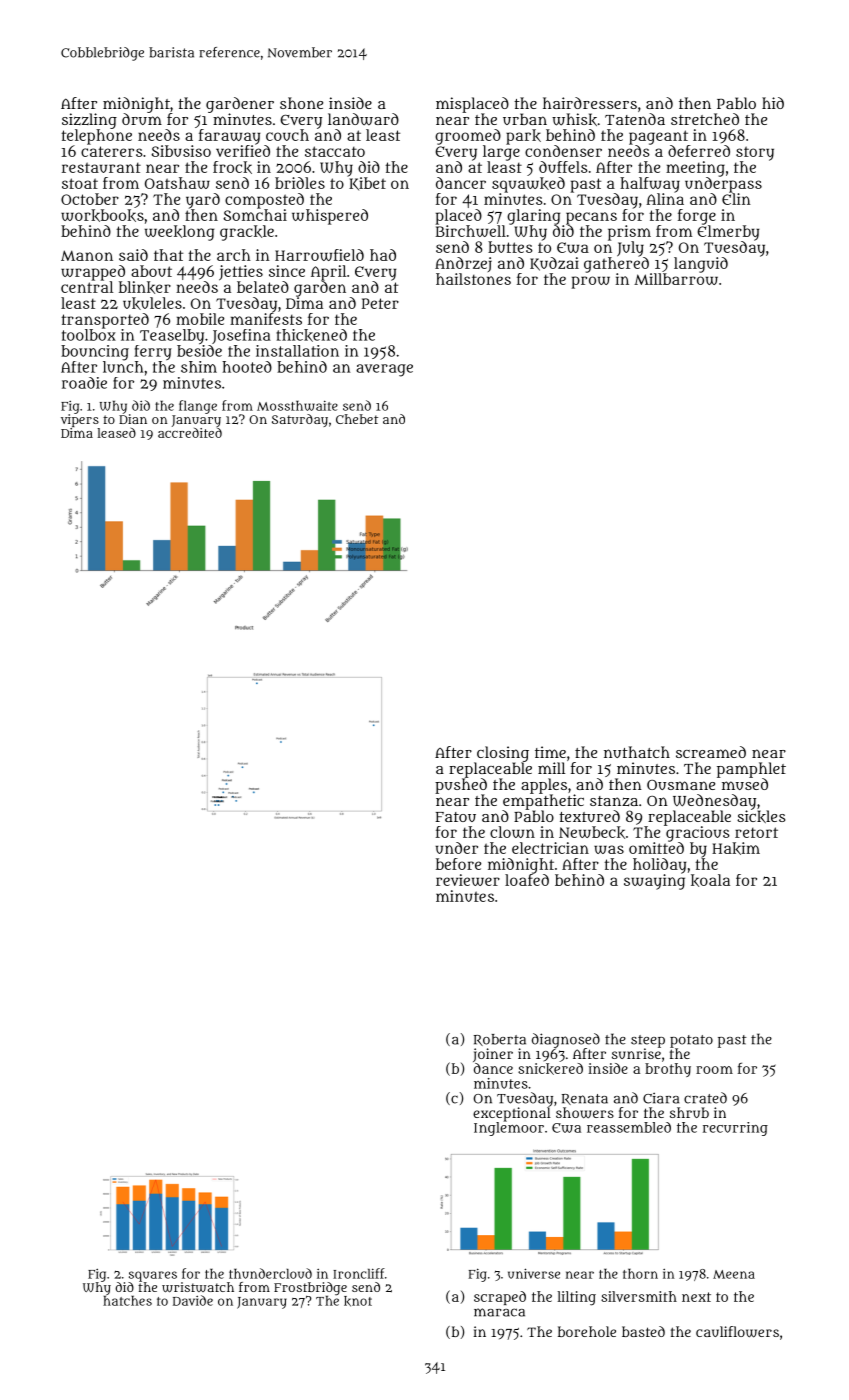 The width and height of the screenshot is (849, 1400). I want to click on languid, so click(701, 265).
